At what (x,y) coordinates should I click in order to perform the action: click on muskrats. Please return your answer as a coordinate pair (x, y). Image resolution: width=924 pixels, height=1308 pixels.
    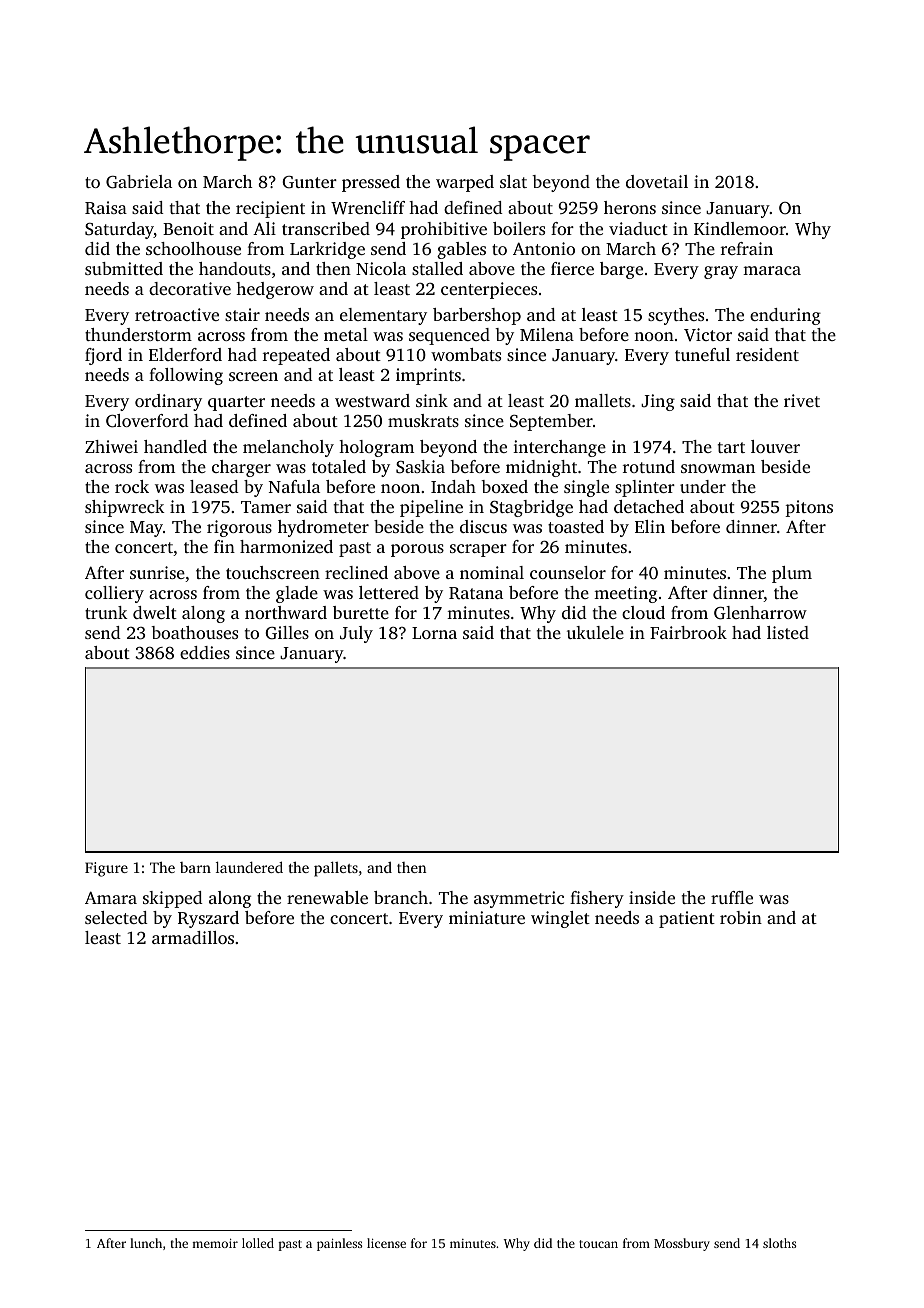
    Looking at the image, I should click on (423, 420).
